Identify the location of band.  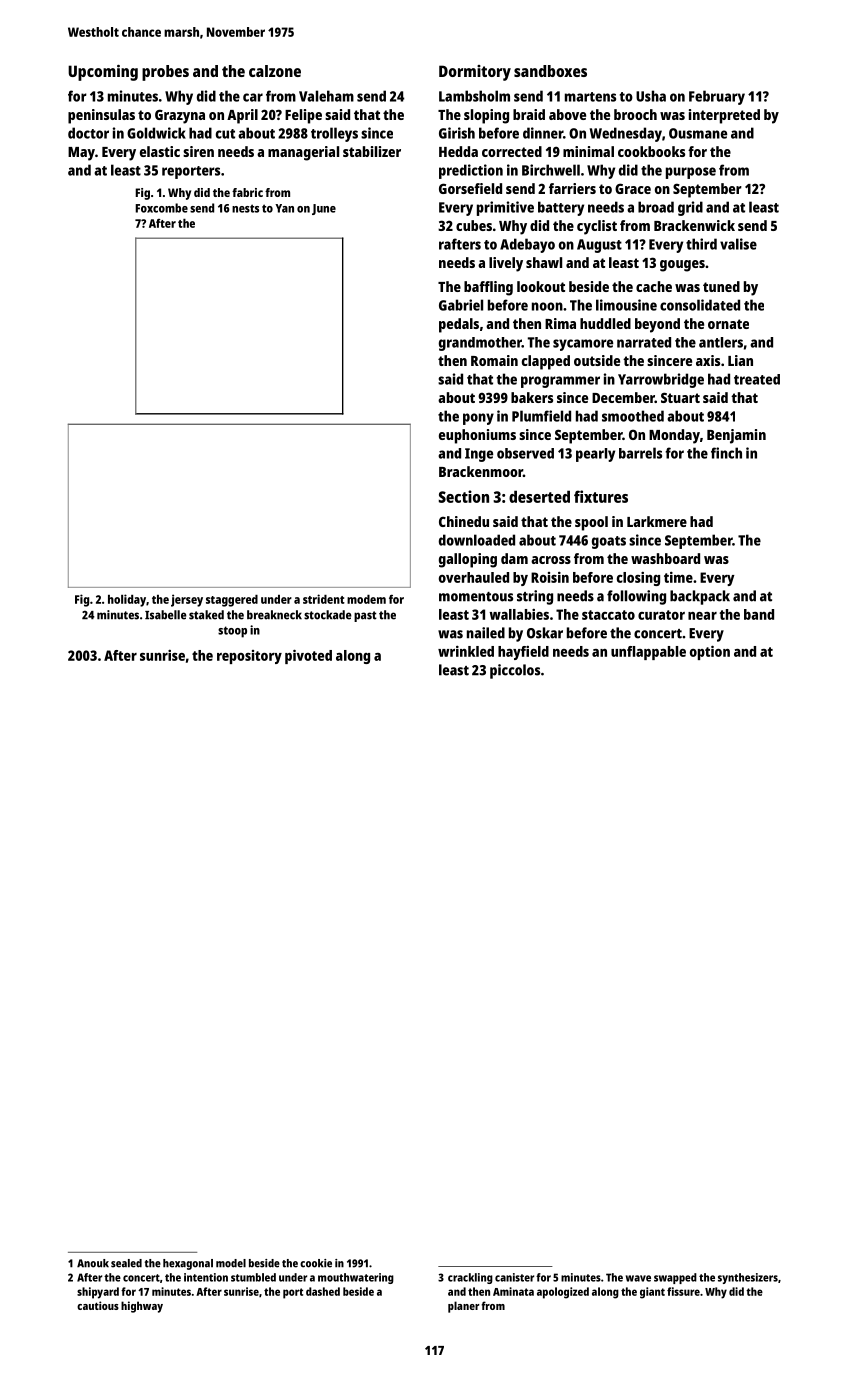
(759, 614).
